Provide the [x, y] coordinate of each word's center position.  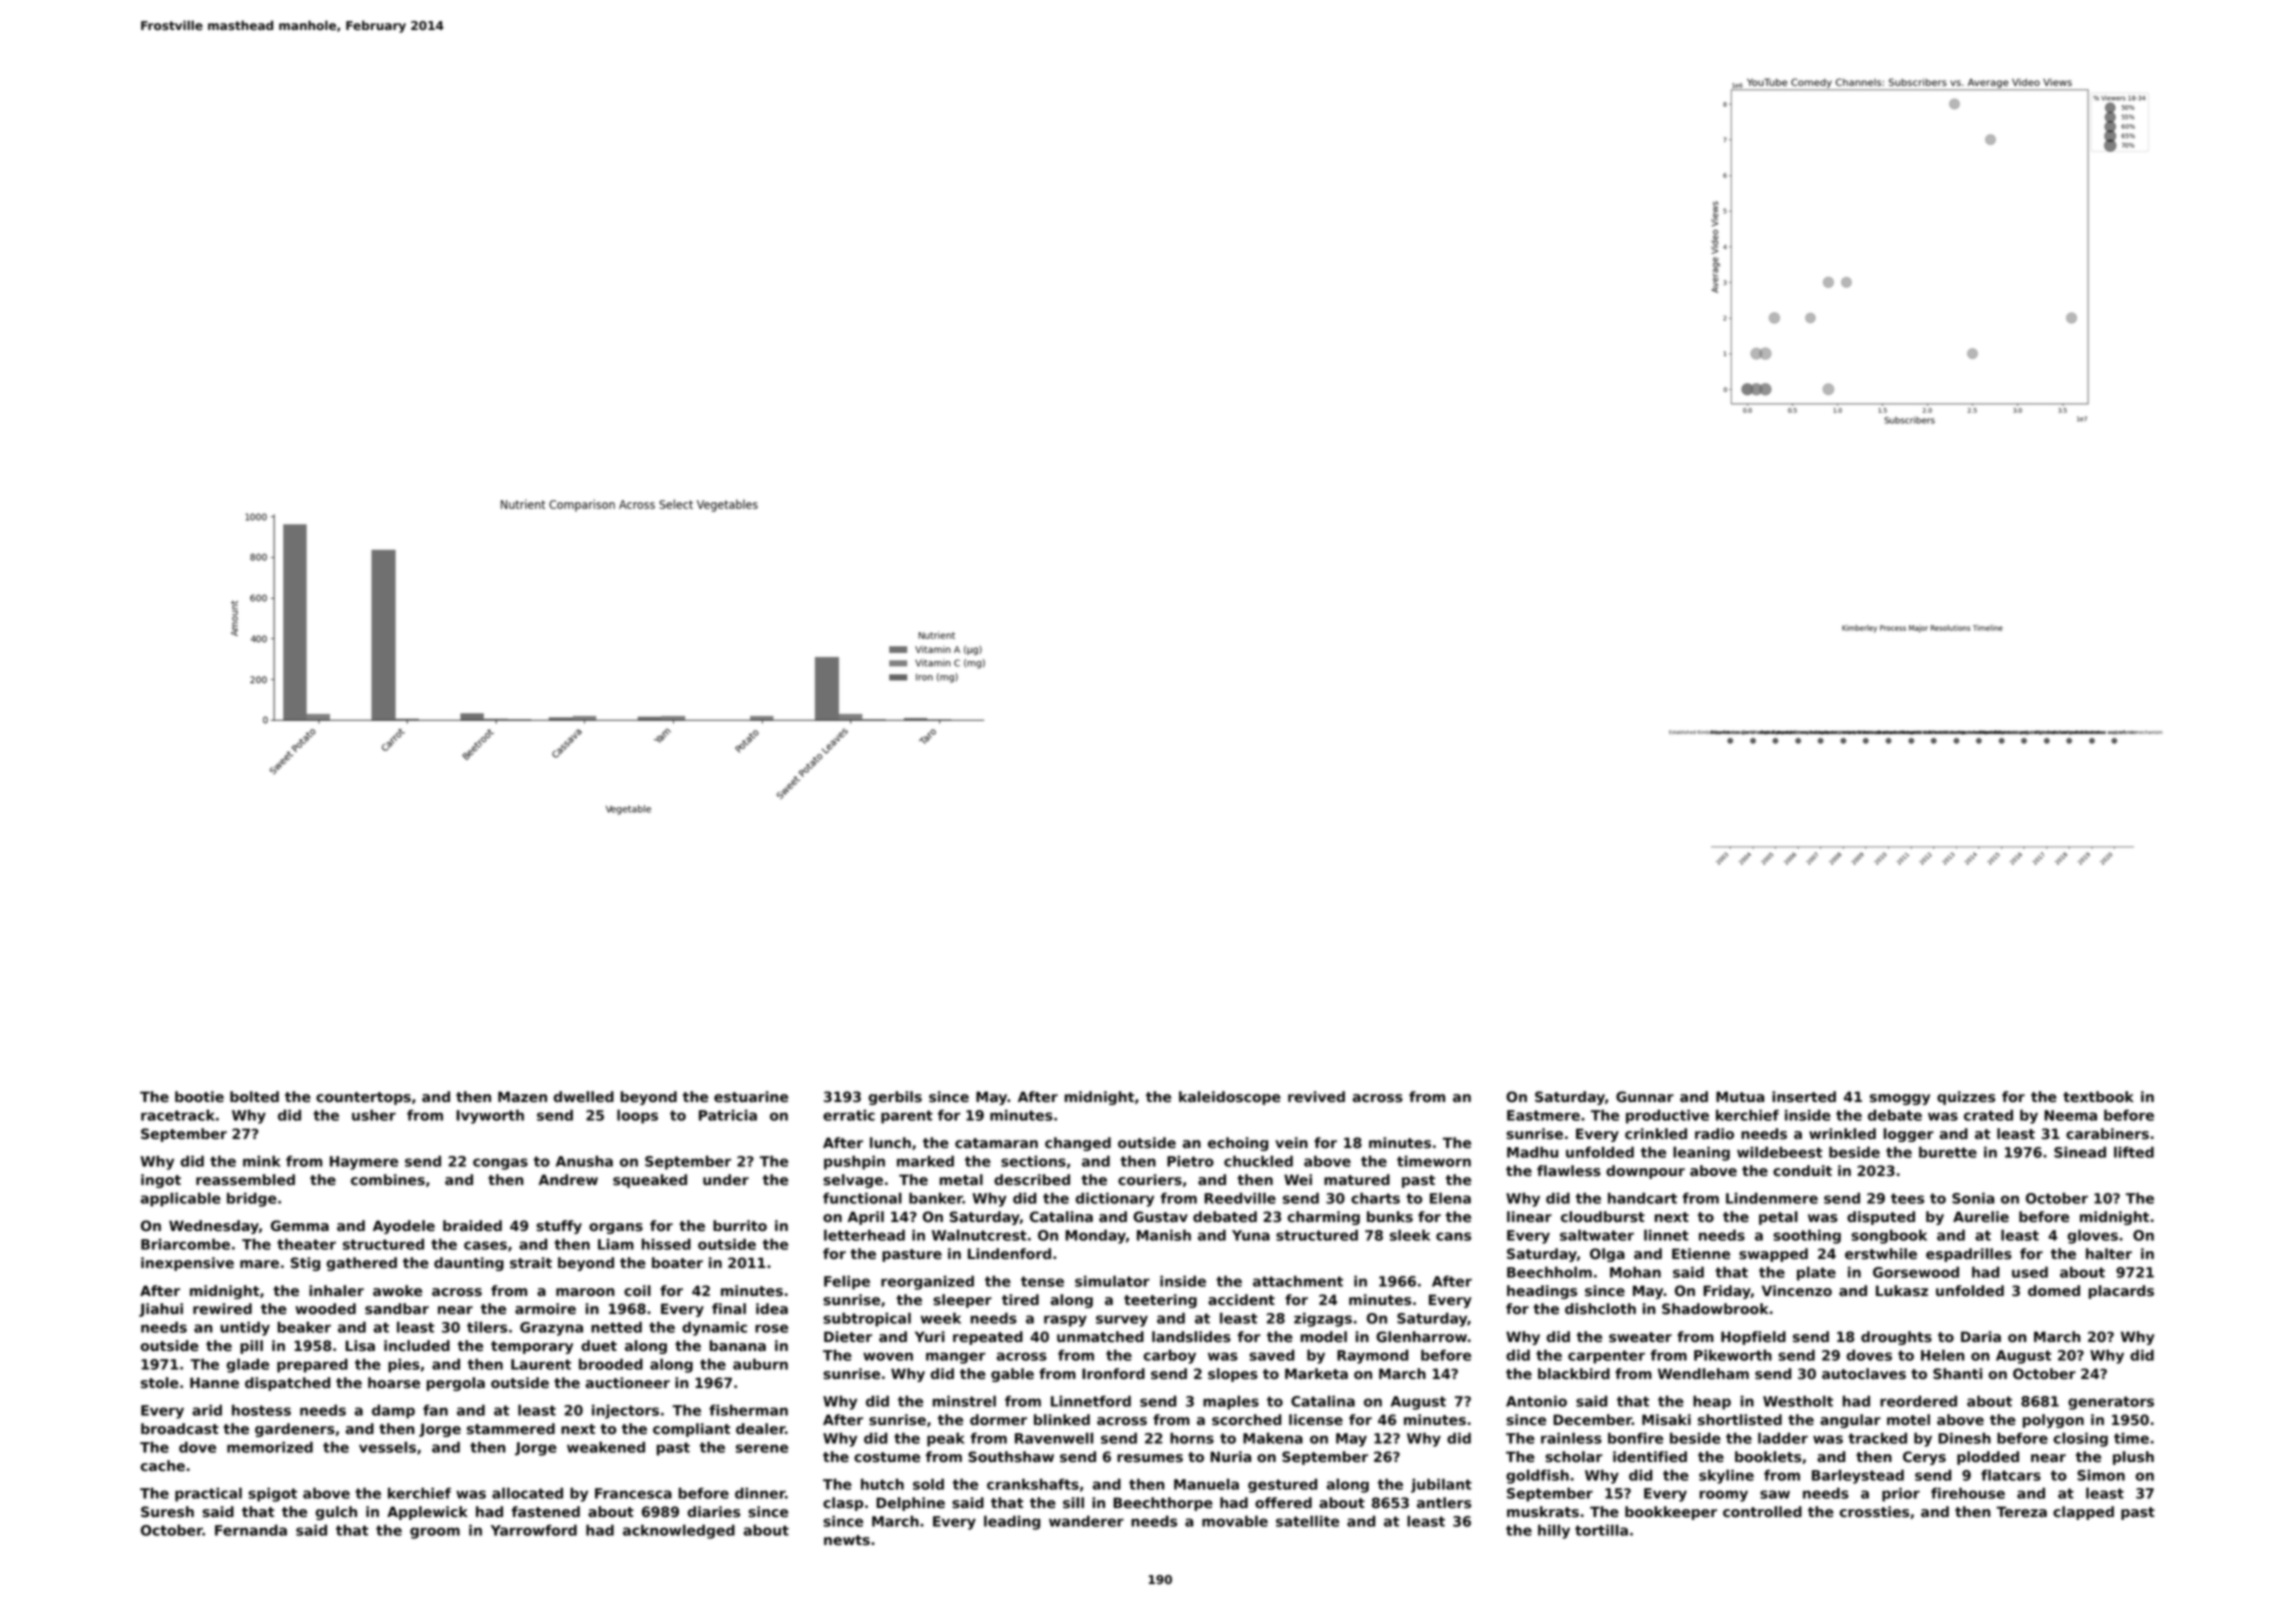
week [941, 1318]
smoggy [1900, 1099]
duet [599, 1345]
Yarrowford [534, 1530]
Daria [1981, 1336]
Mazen [522, 1097]
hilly [1554, 1531]
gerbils [895, 1098]
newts [847, 1540]
